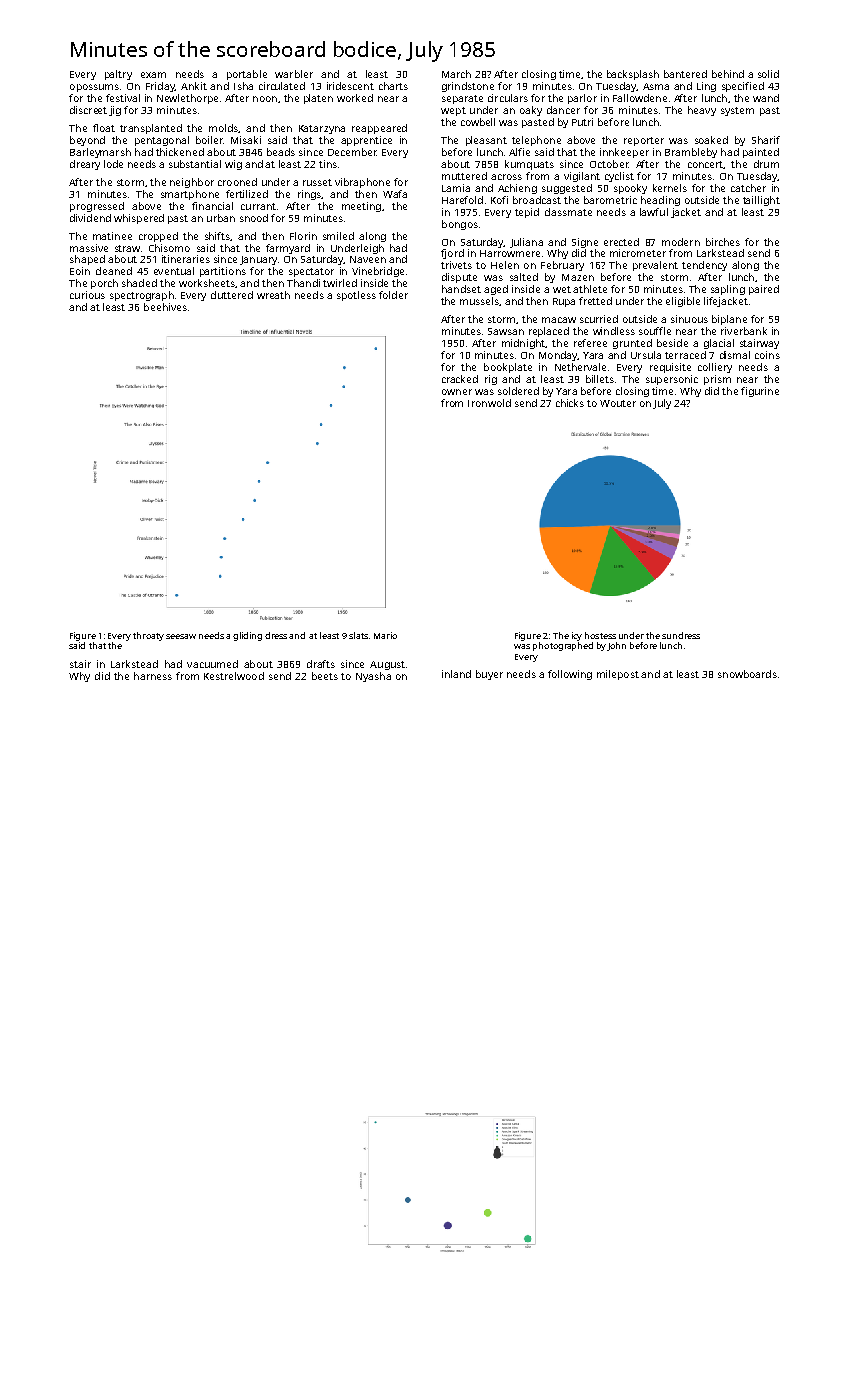  I want to click on Ironwold, so click(489, 403).
